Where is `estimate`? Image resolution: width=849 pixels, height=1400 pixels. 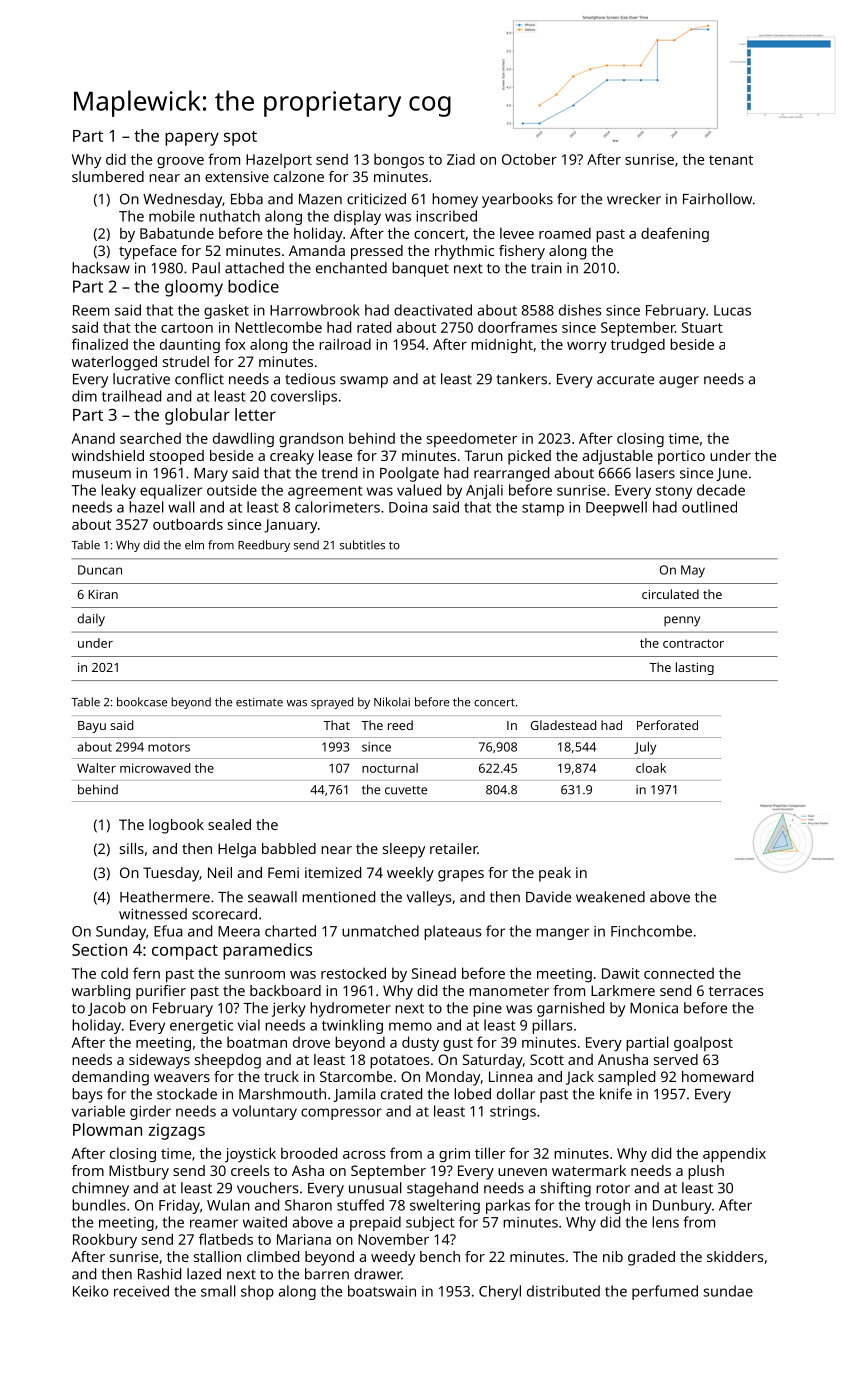 estimate is located at coordinates (259, 702).
